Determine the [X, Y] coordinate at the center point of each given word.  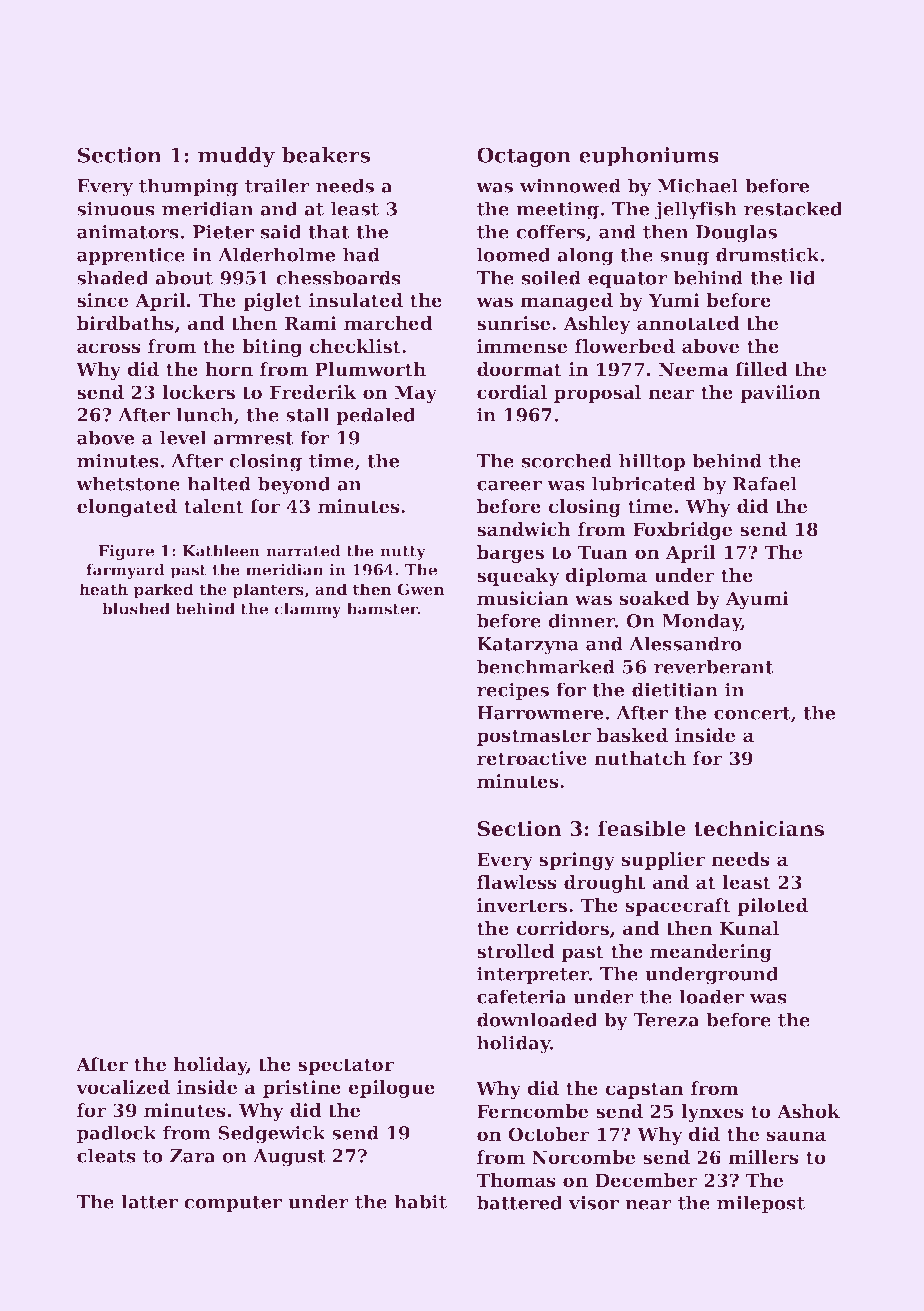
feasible [642, 828]
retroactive [532, 758]
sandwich [524, 529]
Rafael [765, 483]
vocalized [123, 1087]
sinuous [116, 208]
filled [761, 369]
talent [214, 506]
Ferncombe [532, 1111]
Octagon [524, 157]
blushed [136, 609]
